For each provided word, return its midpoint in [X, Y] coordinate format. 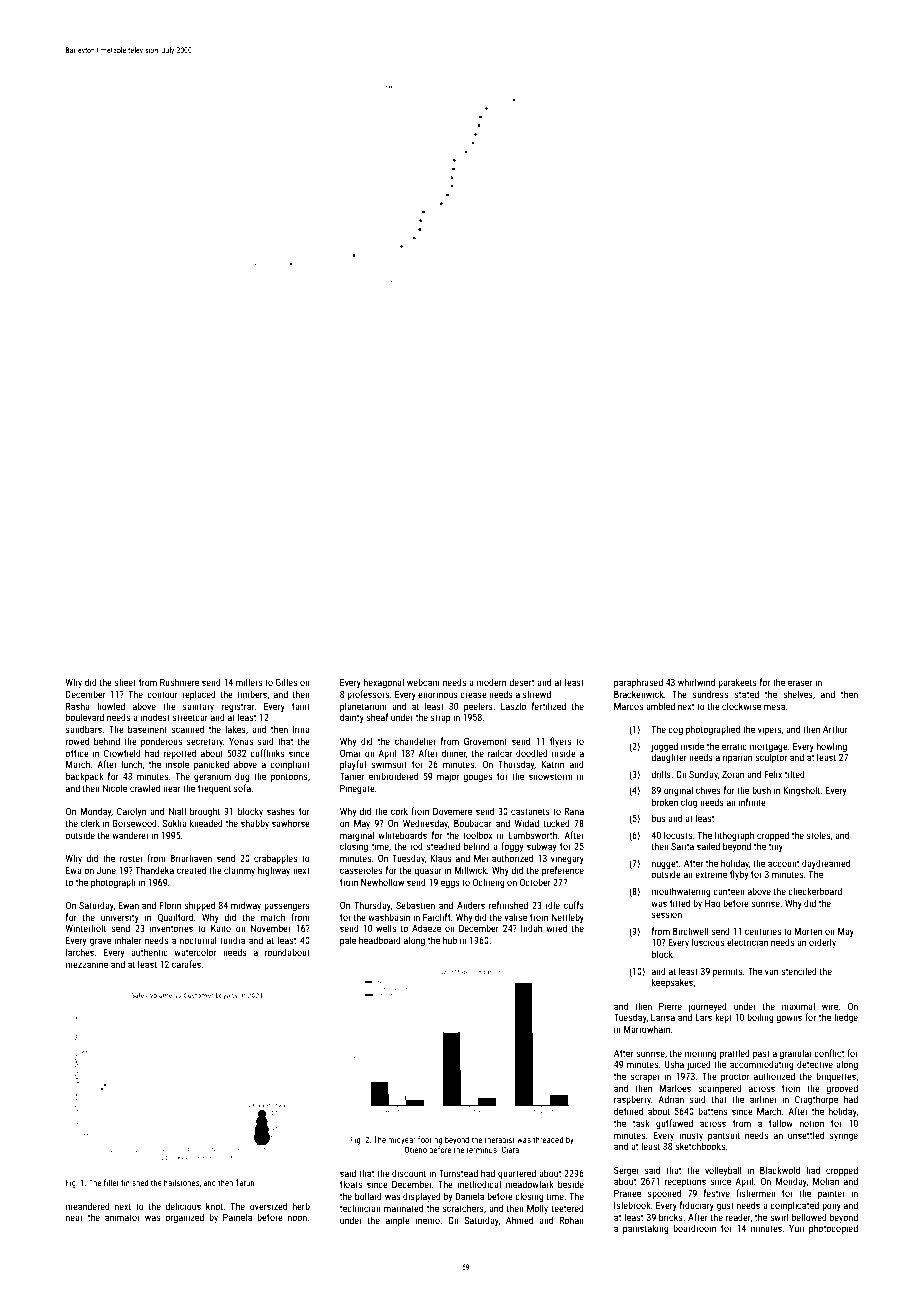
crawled [145, 788]
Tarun [244, 1182]
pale [348, 941]
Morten [808, 931]
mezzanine [87, 964]
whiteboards [402, 835]
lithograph [734, 836]
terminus [481, 1150]
